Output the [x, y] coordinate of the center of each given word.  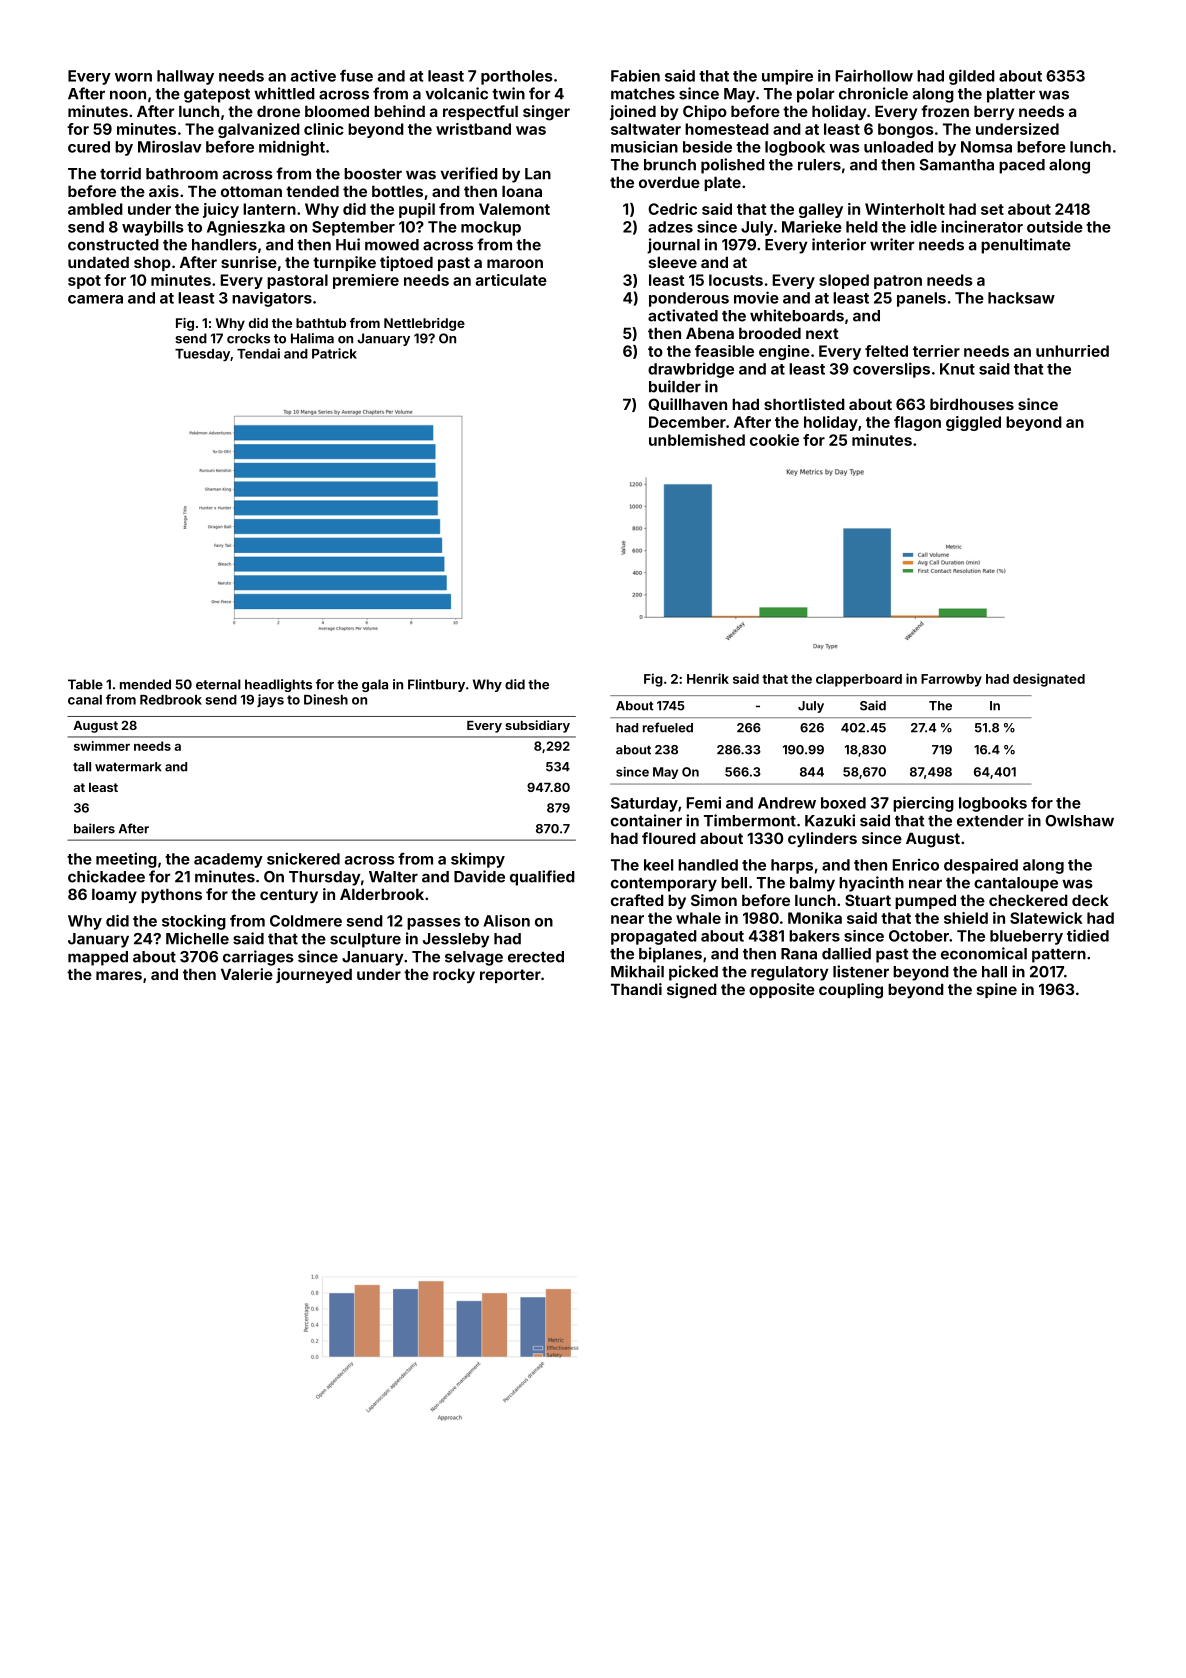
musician [644, 147]
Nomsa [986, 147]
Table [85, 684]
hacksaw [1021, 298]
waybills [153, 228]
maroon [515, 263]
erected [536, 957]
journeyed [314, 975]
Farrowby [951, 680]
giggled [973, 423]
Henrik [708, 678]
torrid [120, 173]
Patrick [334, 353]
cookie [774, 440]
